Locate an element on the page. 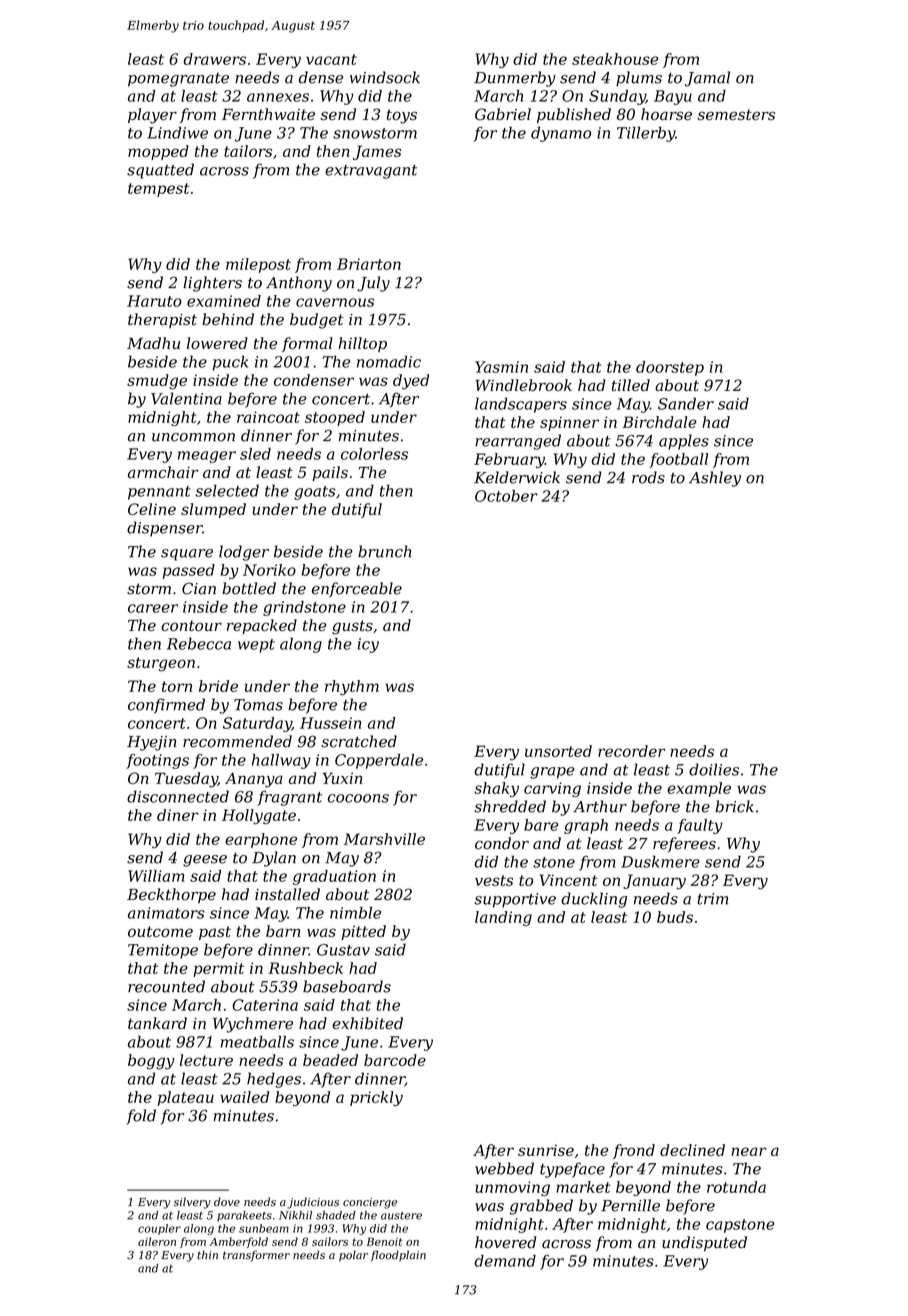 The width and height of the image is (908, 1316). drawers is located at coordinates (215, 59).
